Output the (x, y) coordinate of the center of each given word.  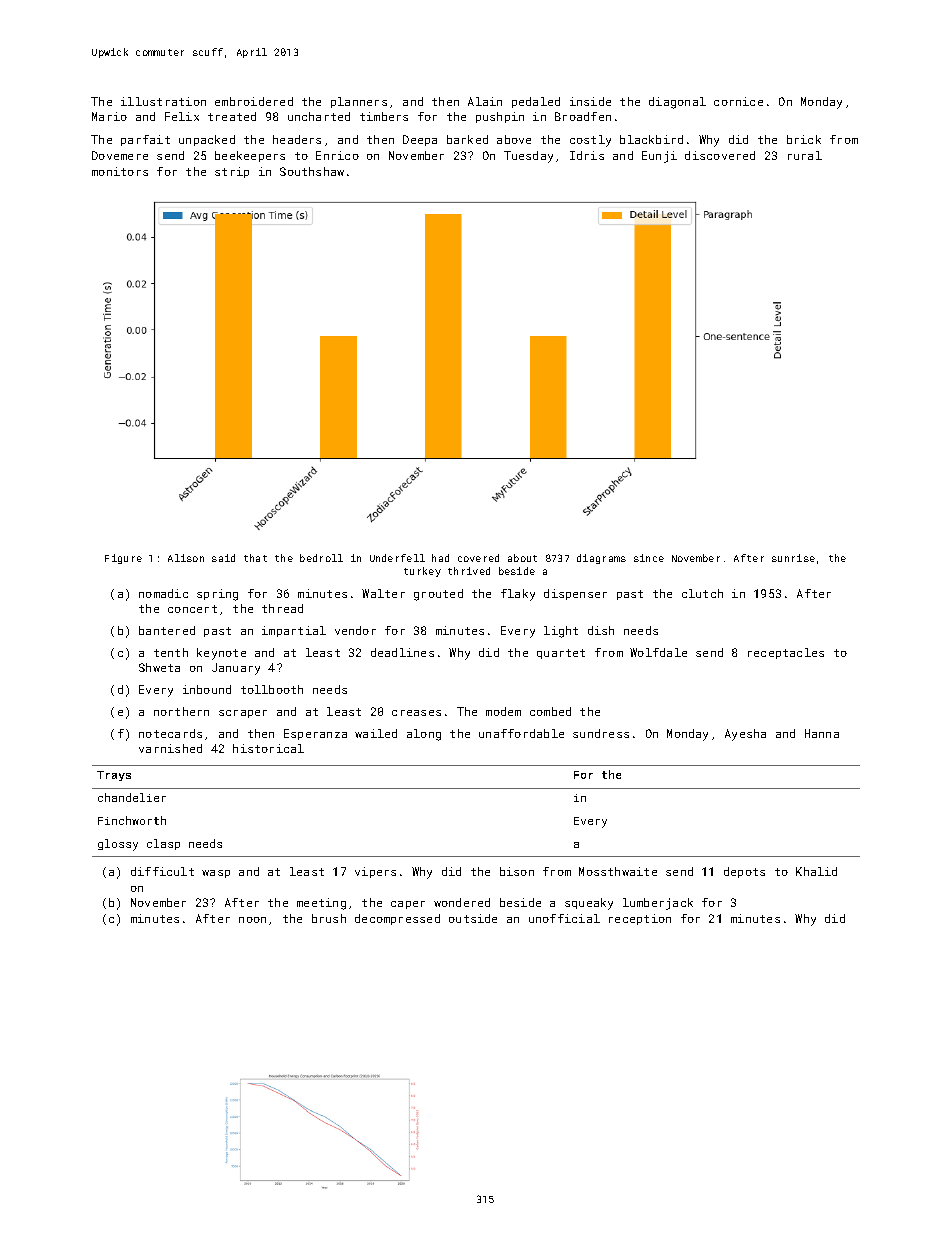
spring (217, 595)
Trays (114, 776)
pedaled (536, 102)
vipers (375, 872)
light (561, 632)
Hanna (822, 733)
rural (805, 155)
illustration (163, 101)
